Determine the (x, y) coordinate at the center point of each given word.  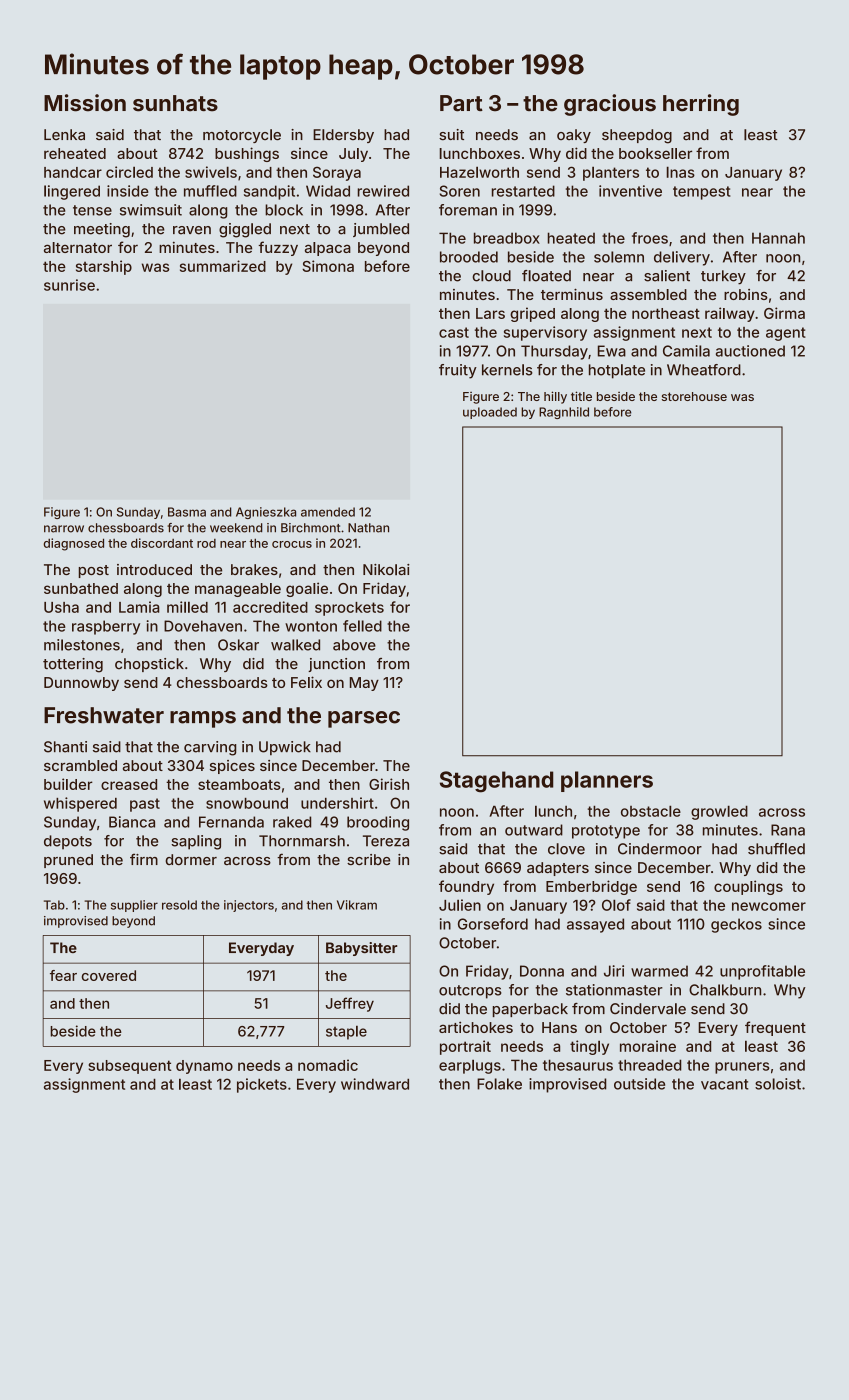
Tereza (386, 841)
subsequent (130, 1067)
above (354, 645)
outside (639, 1084)
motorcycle (242, 136)
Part (461, 103)
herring (701, 105)
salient (667, 276)
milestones (82, 645)
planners (607, 781)
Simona (328, 266)
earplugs (470, 1066)
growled (719, 812)
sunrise (69, 285)
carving (210, 748)
